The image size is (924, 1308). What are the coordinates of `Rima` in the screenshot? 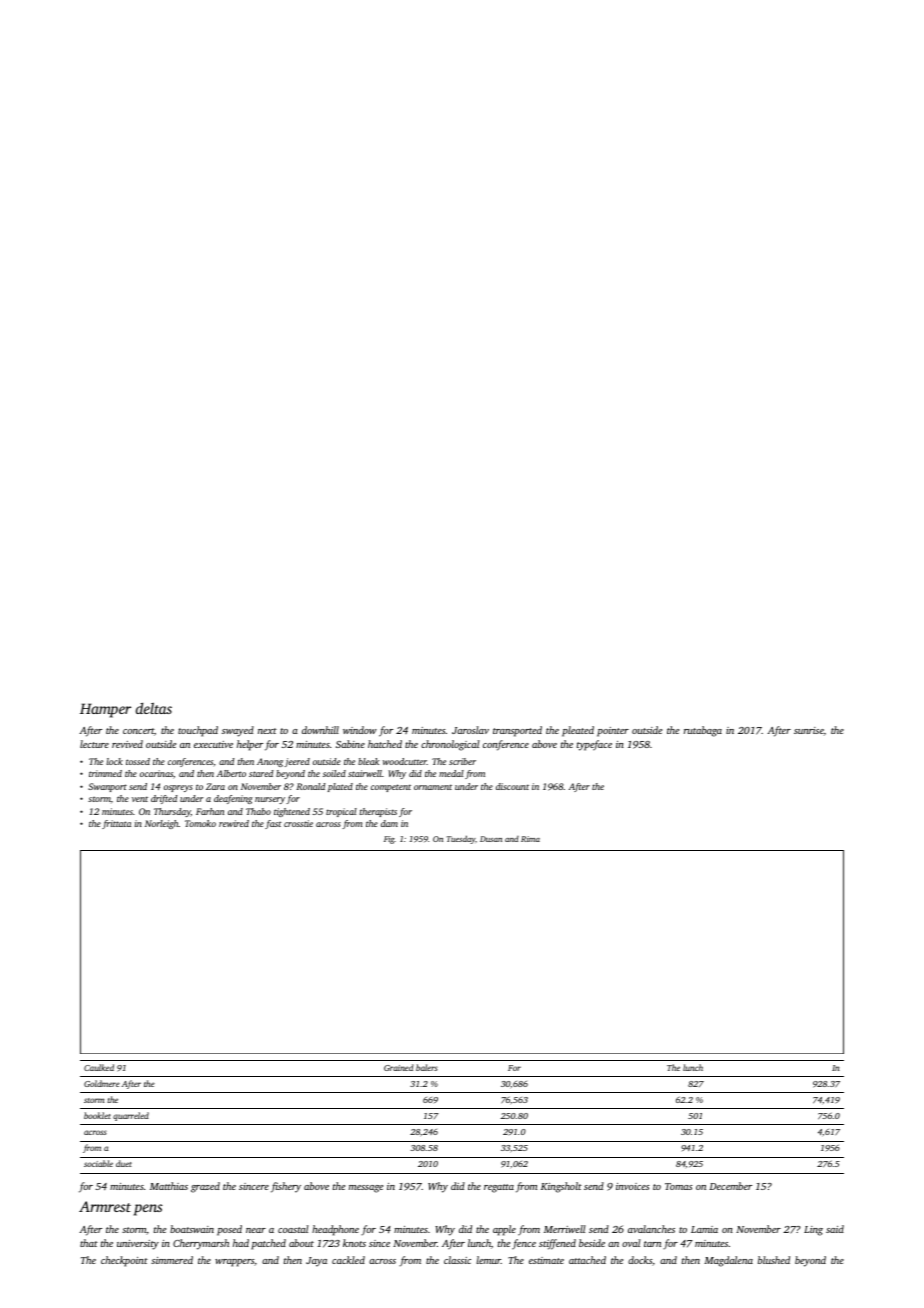 It's located at (530, 839).
